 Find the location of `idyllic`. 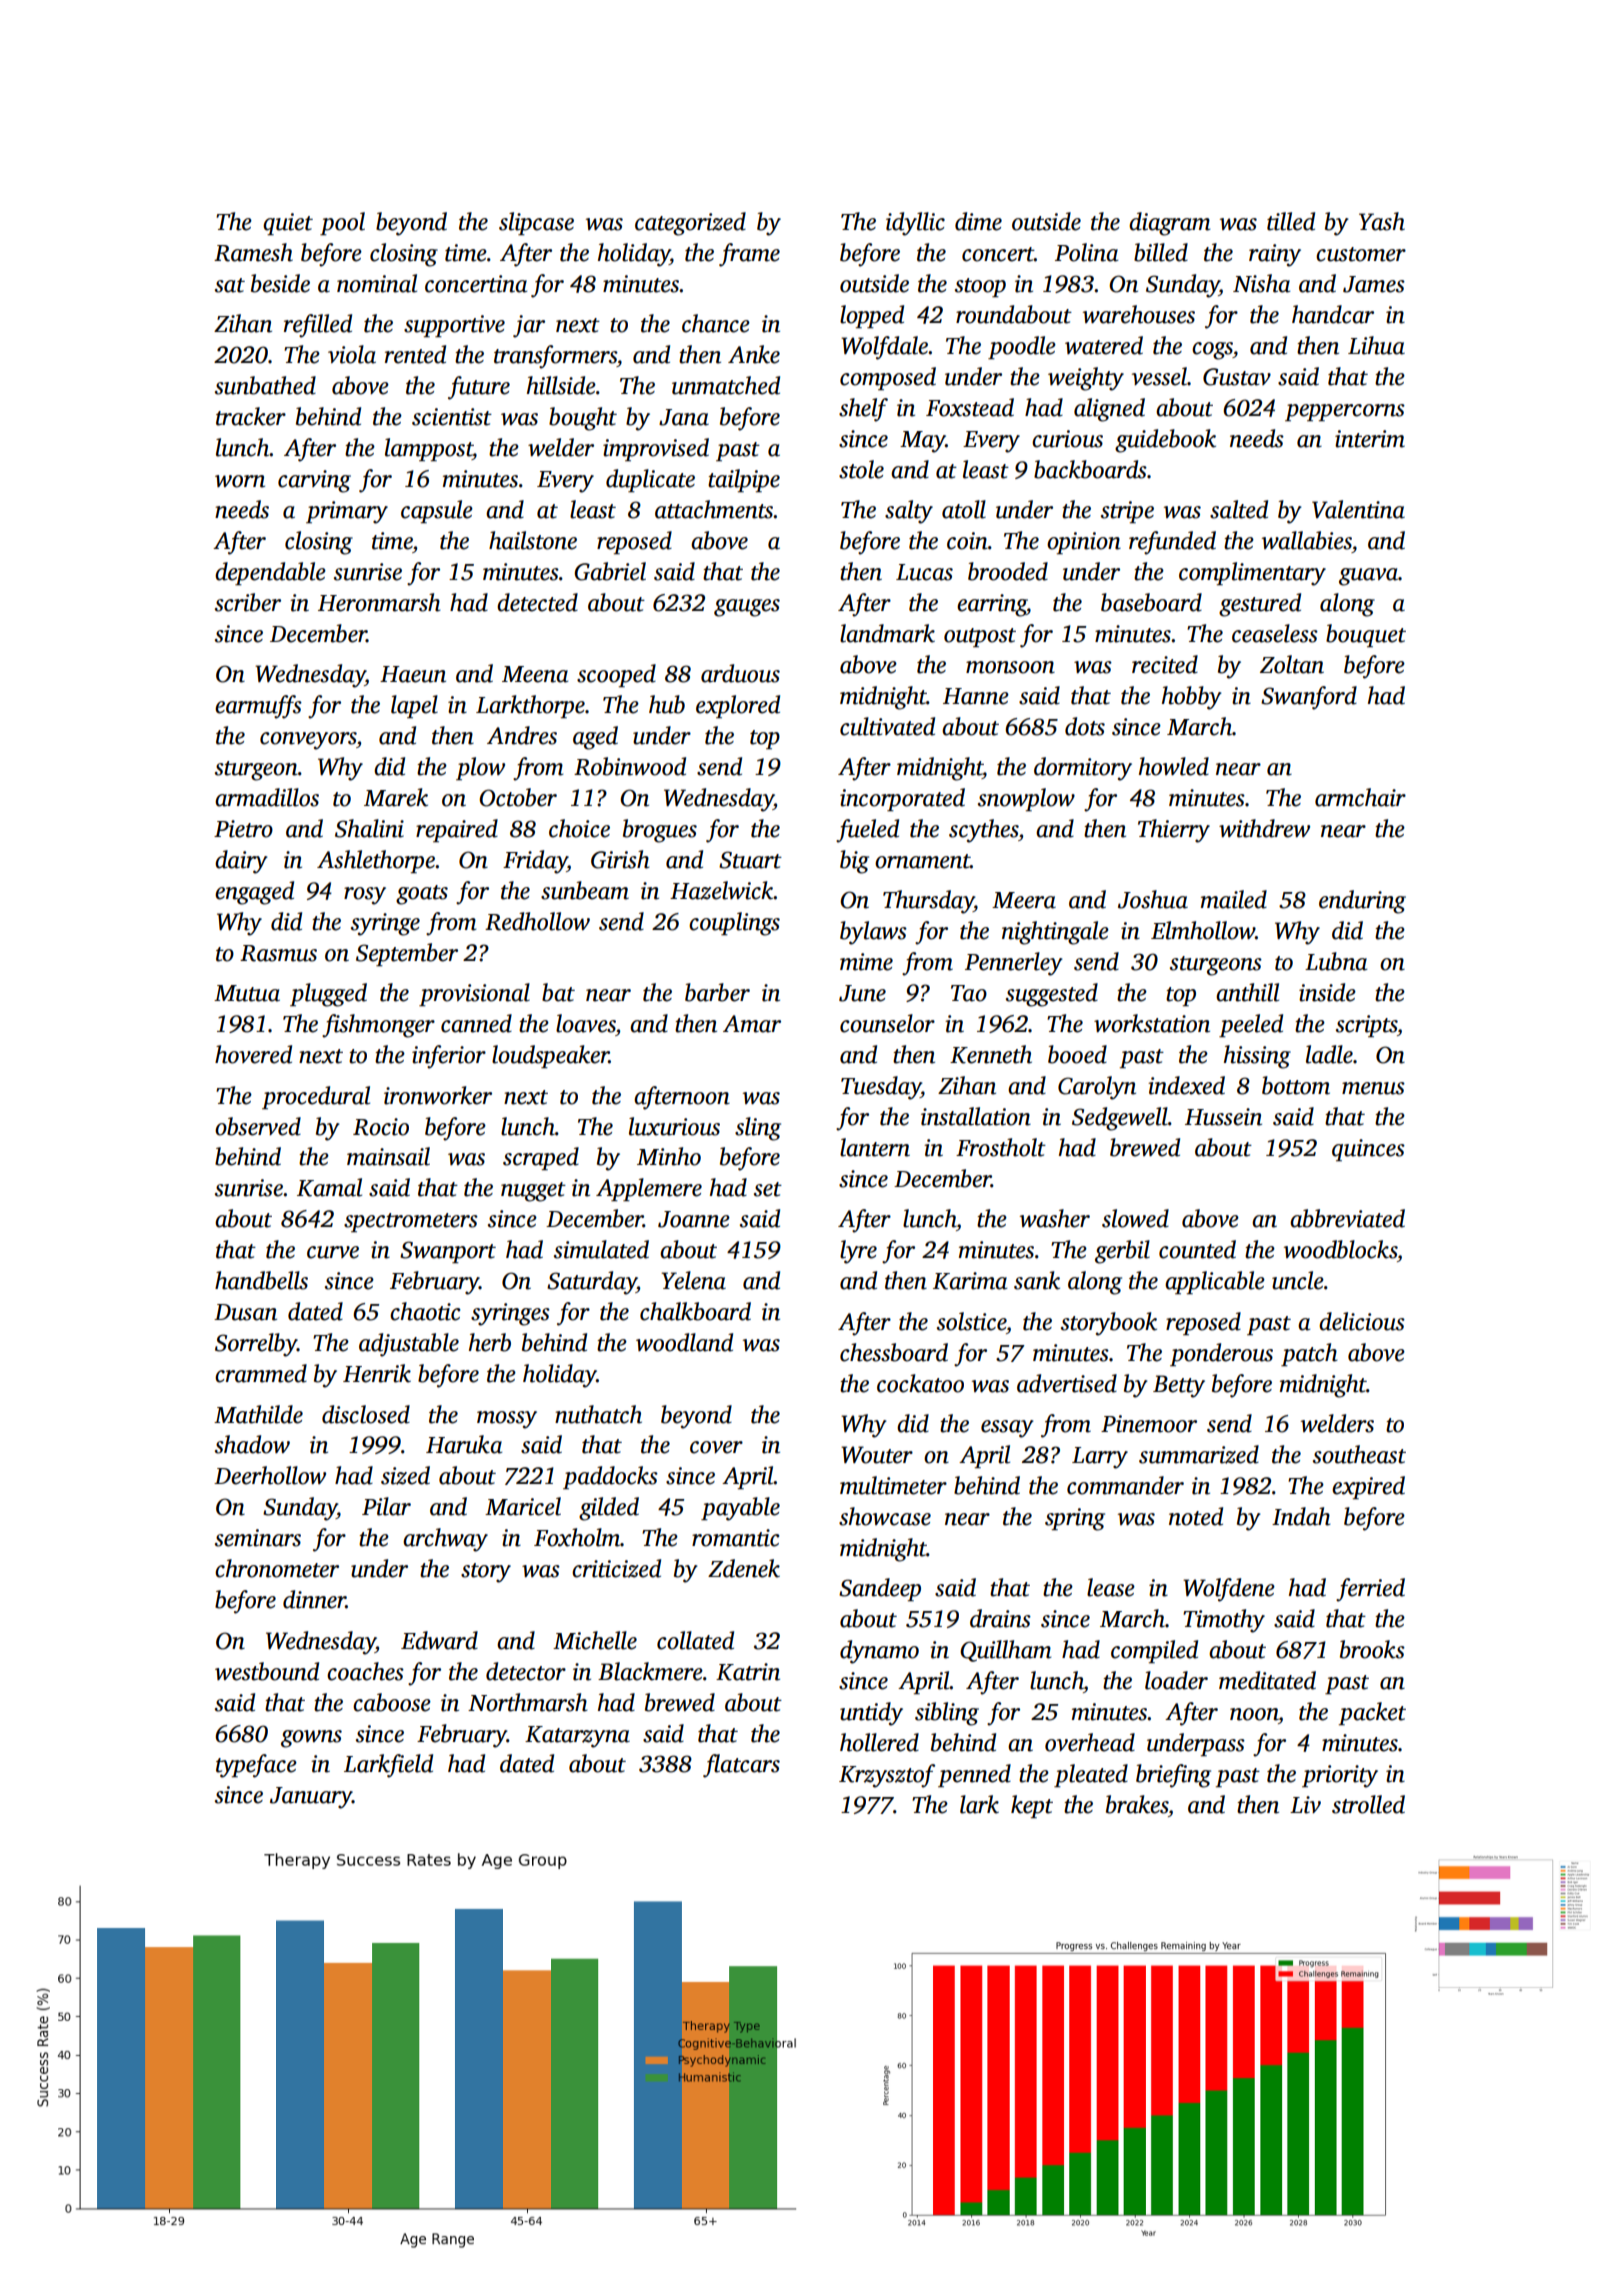

idyllic is located at coordinates (915, 224).
